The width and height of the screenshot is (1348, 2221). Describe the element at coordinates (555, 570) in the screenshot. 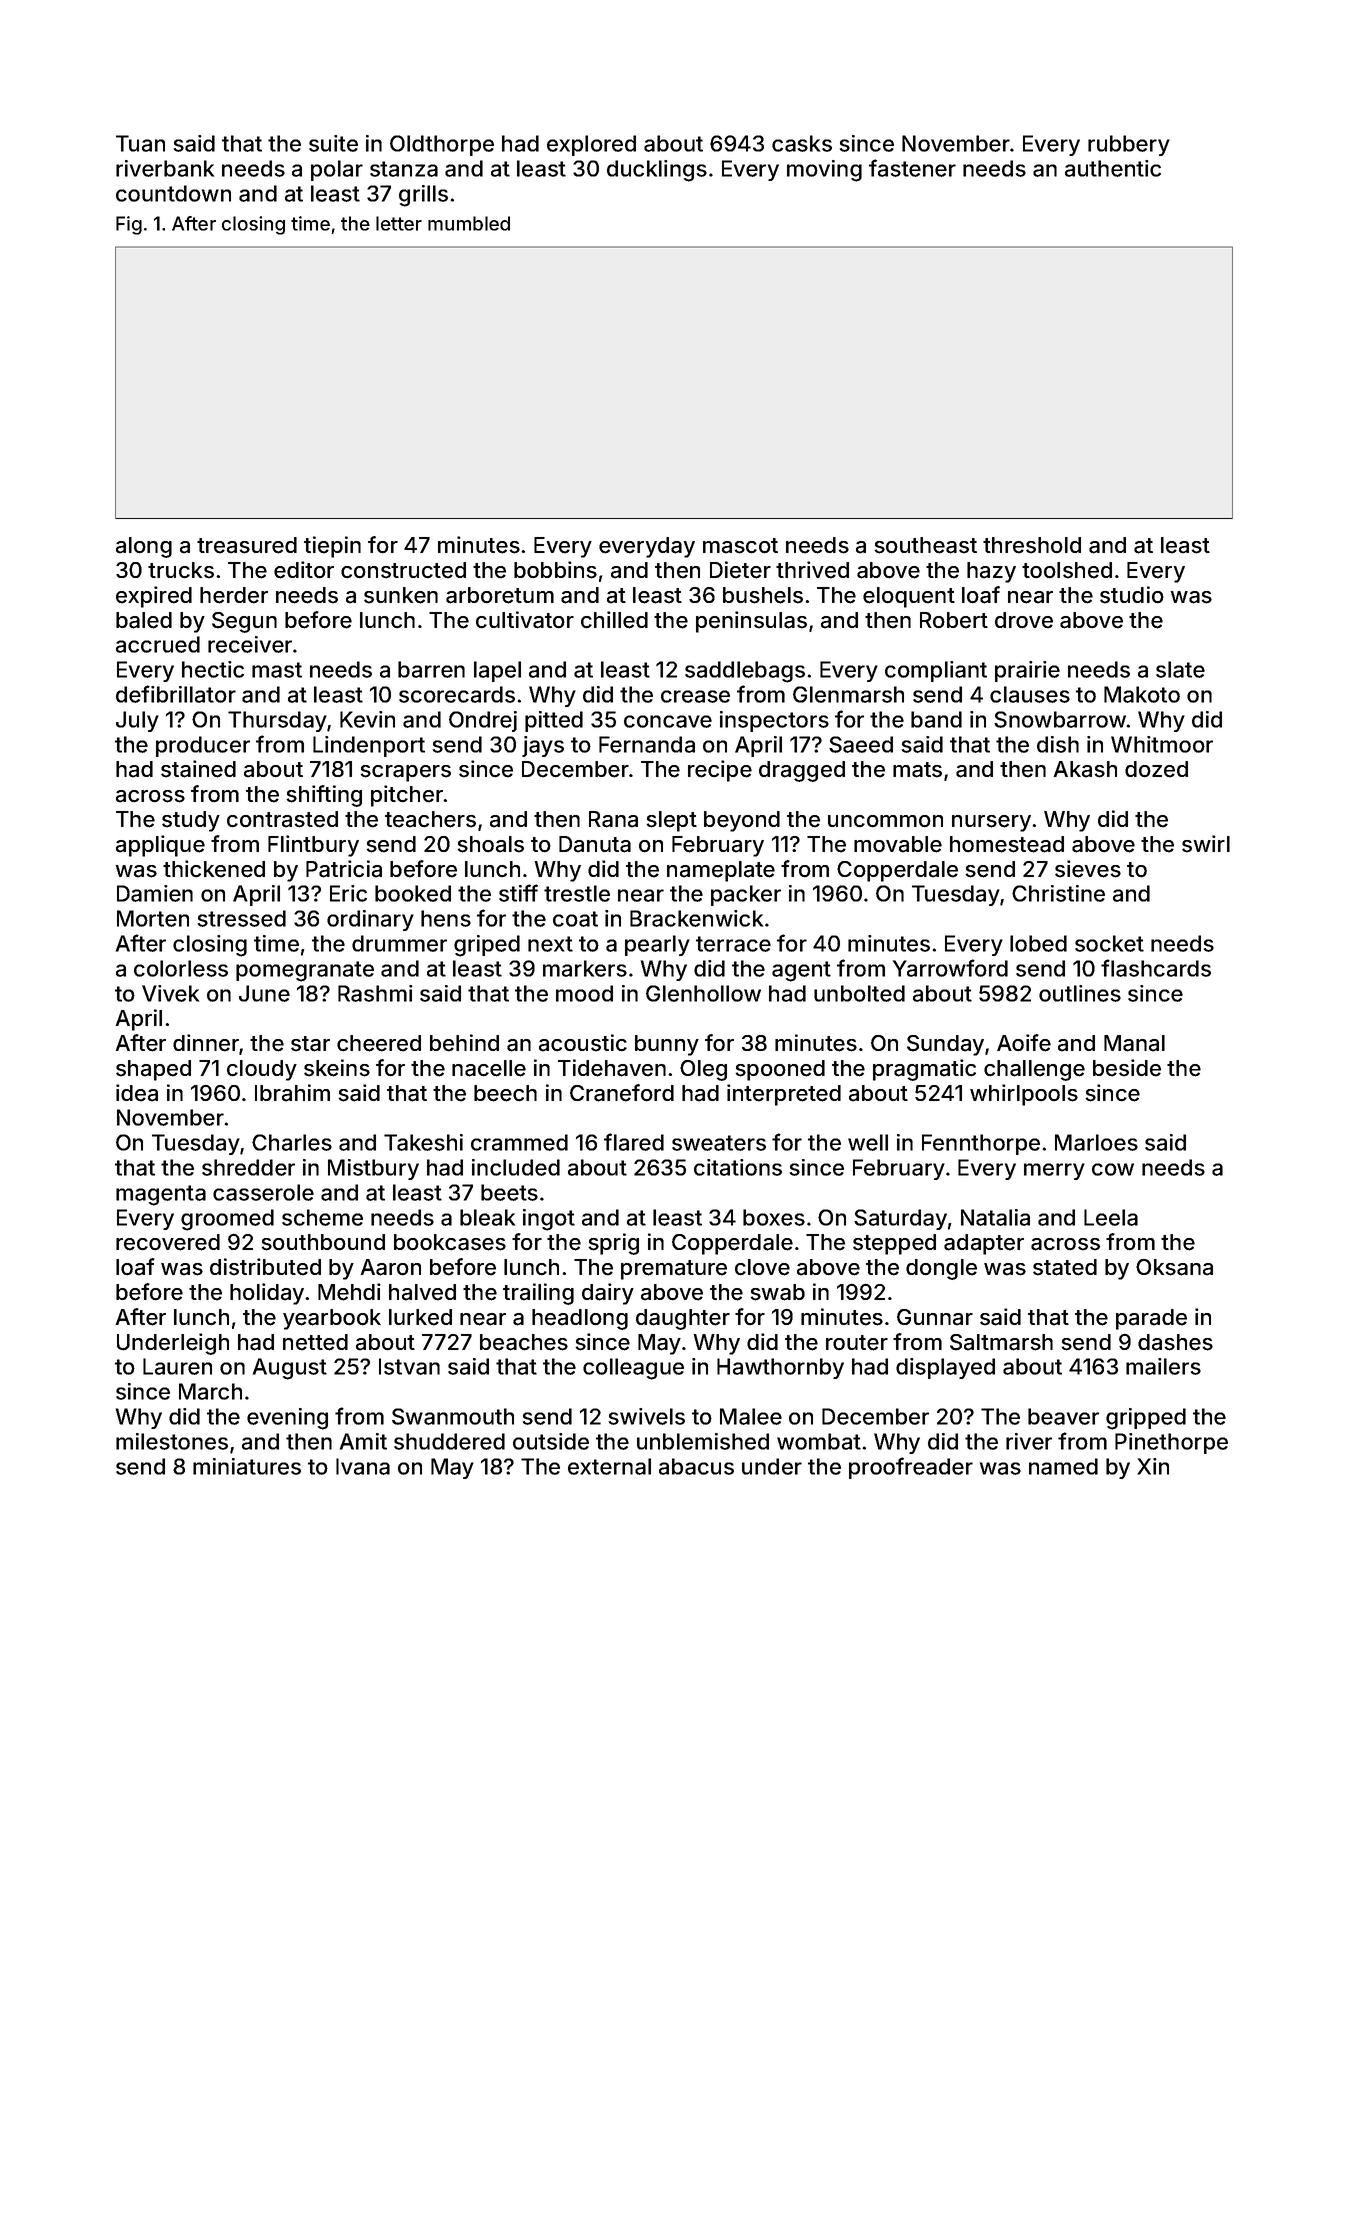

I see `bobbins` at that location.
